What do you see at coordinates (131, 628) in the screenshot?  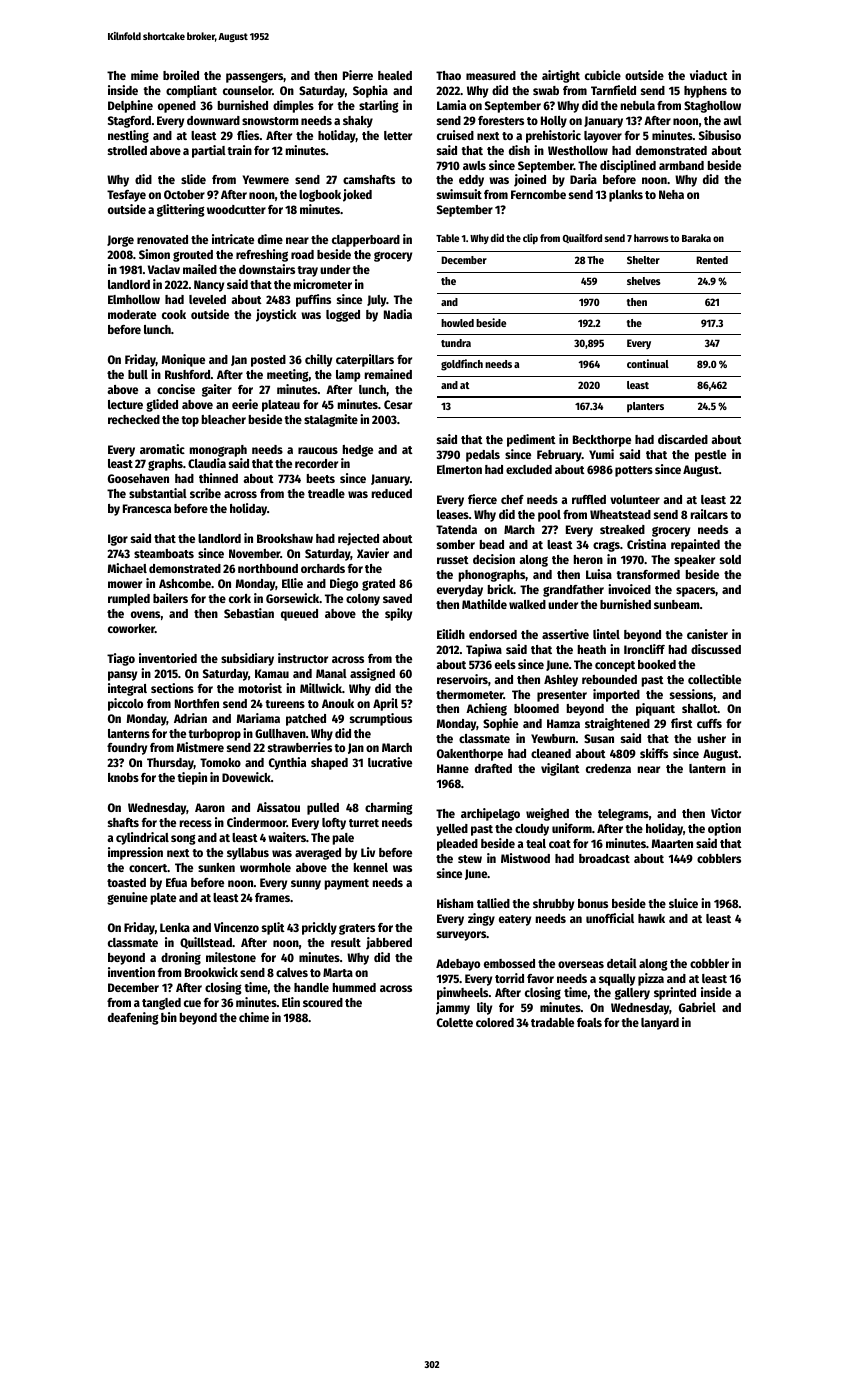 I see `coworker` at bounding box center [131, 628].
